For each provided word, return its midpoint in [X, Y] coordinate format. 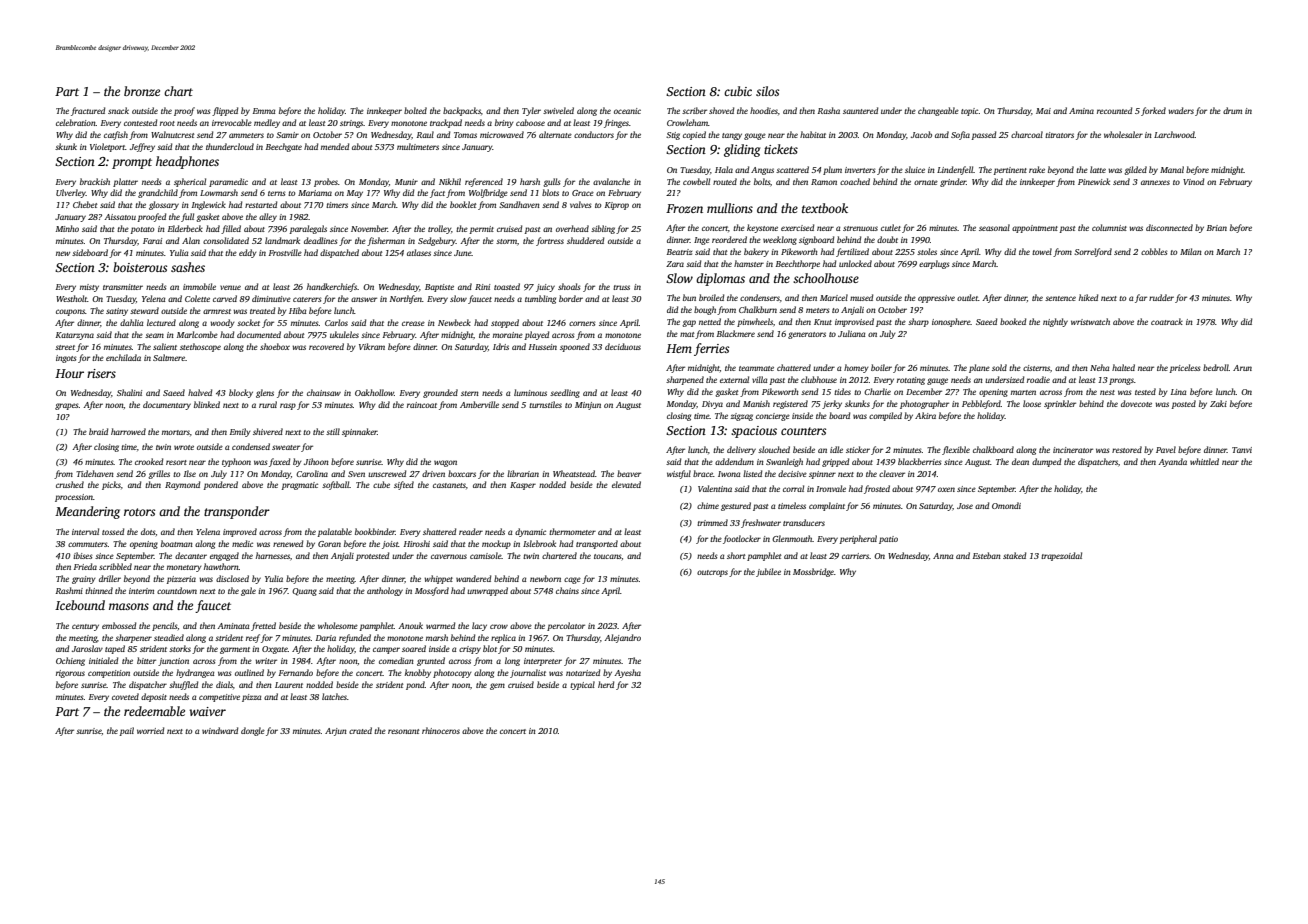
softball [336, 485]
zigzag [742, 417]
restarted [261, 204]
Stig [673, 136]
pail [127, 731]
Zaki [1218, 403]
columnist [1109, 227]
